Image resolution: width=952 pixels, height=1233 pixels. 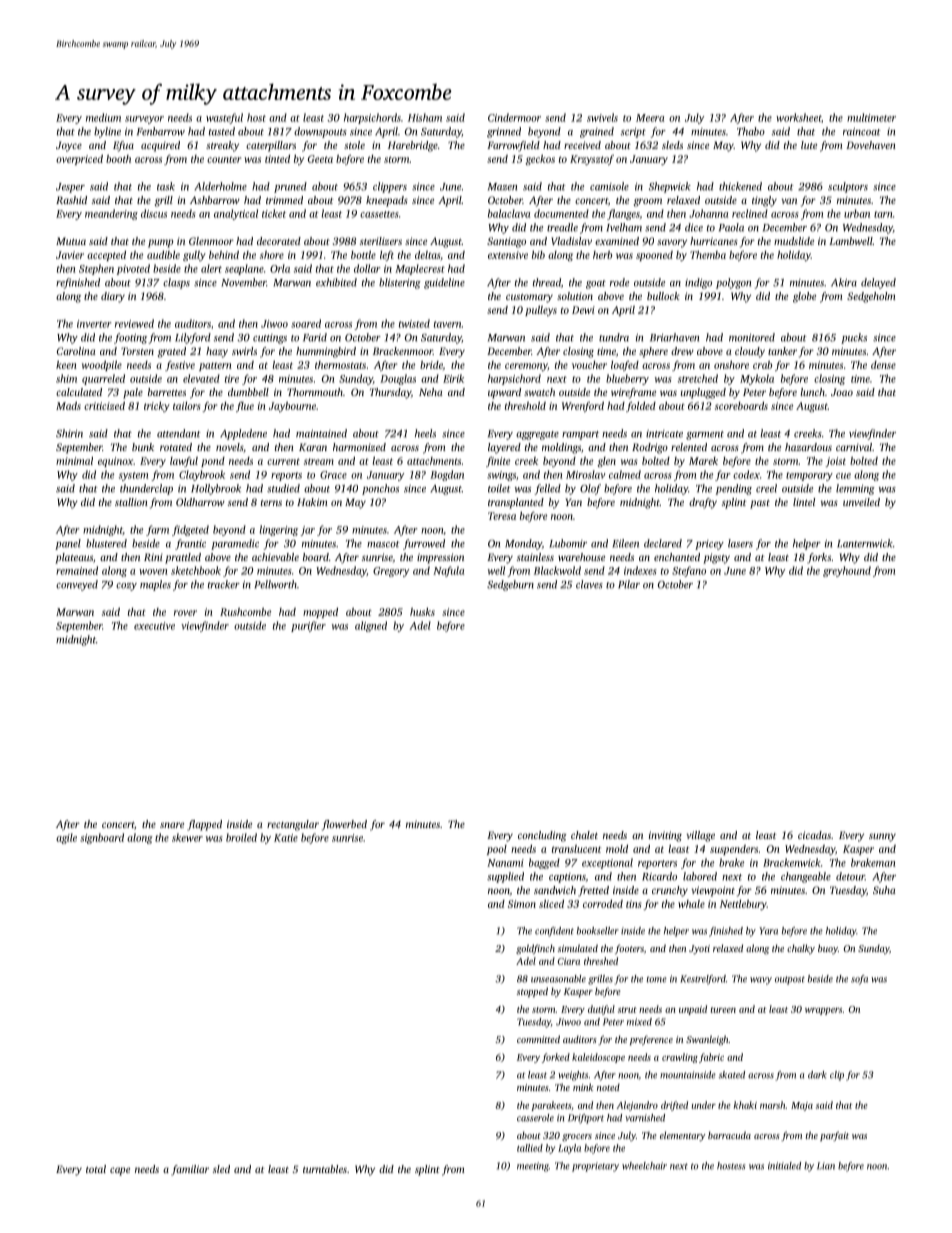 What do you see at coordinates (826, 1166) in the screenshot?
I see `Lian` at bounding box center [826, 1166].
